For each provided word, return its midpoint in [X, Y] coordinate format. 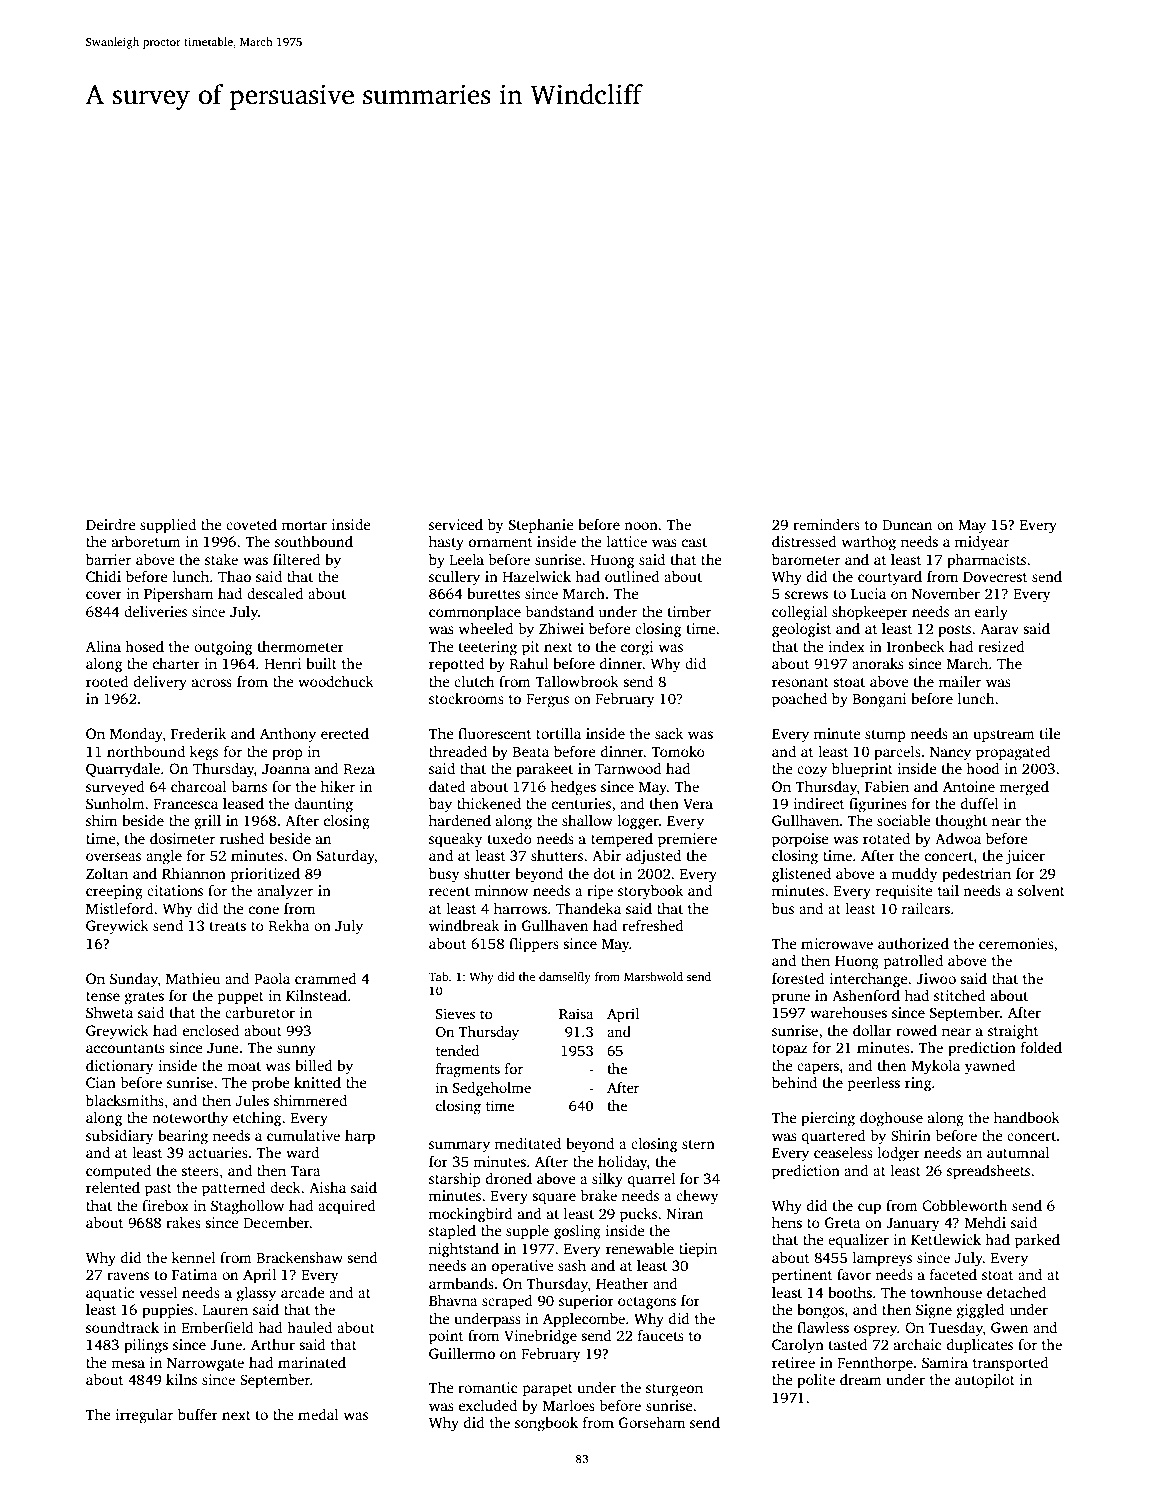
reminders [826, 524]
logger [638, 822]
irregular [144, 1416]
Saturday [346, 857]
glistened [801, 875]
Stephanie [541, 526]
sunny [296, 1051]
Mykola [935, 1067]
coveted [251, 524]
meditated [528, 1143]
